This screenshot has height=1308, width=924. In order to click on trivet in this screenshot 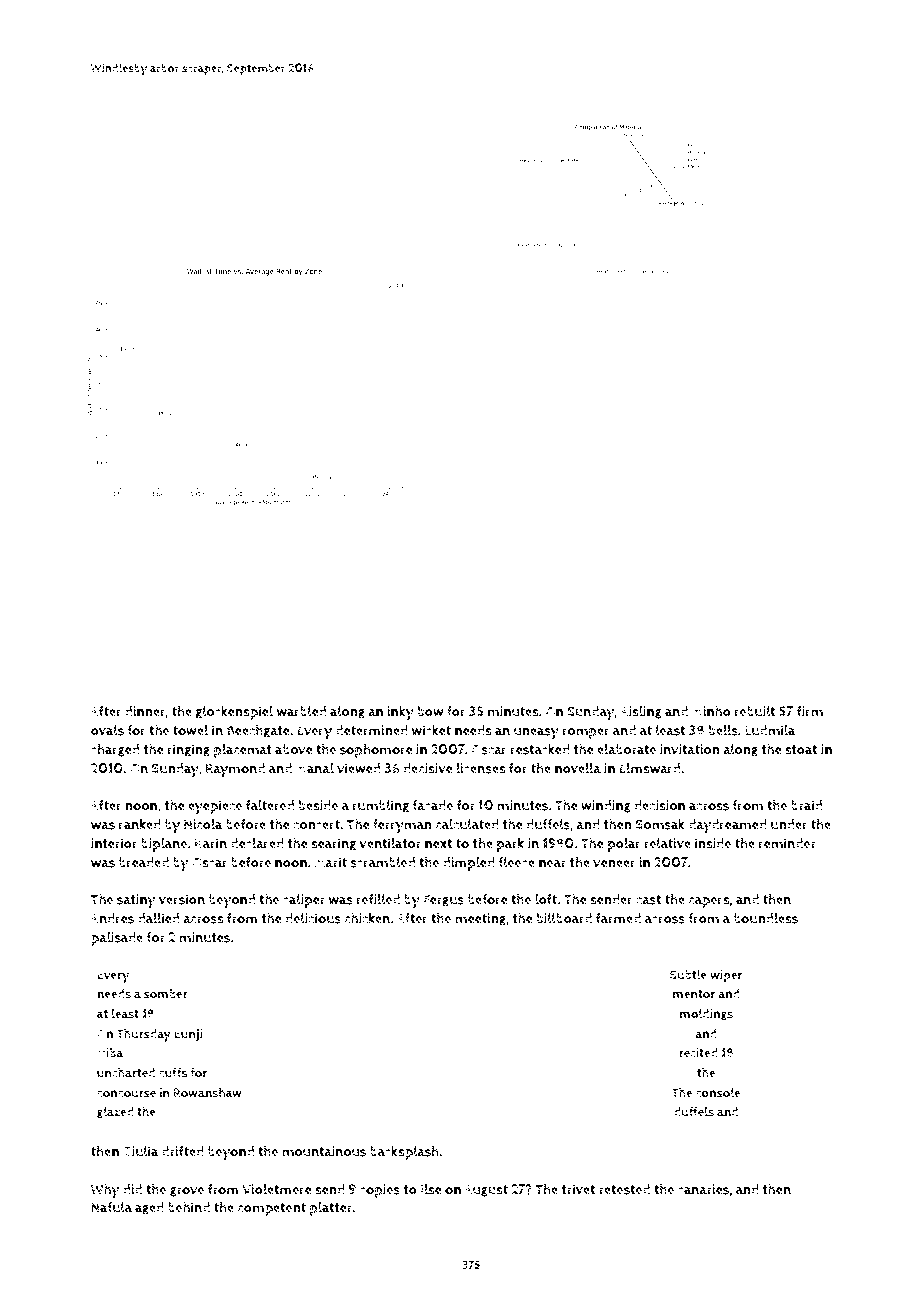, I will do `click(578, 1189)`.
